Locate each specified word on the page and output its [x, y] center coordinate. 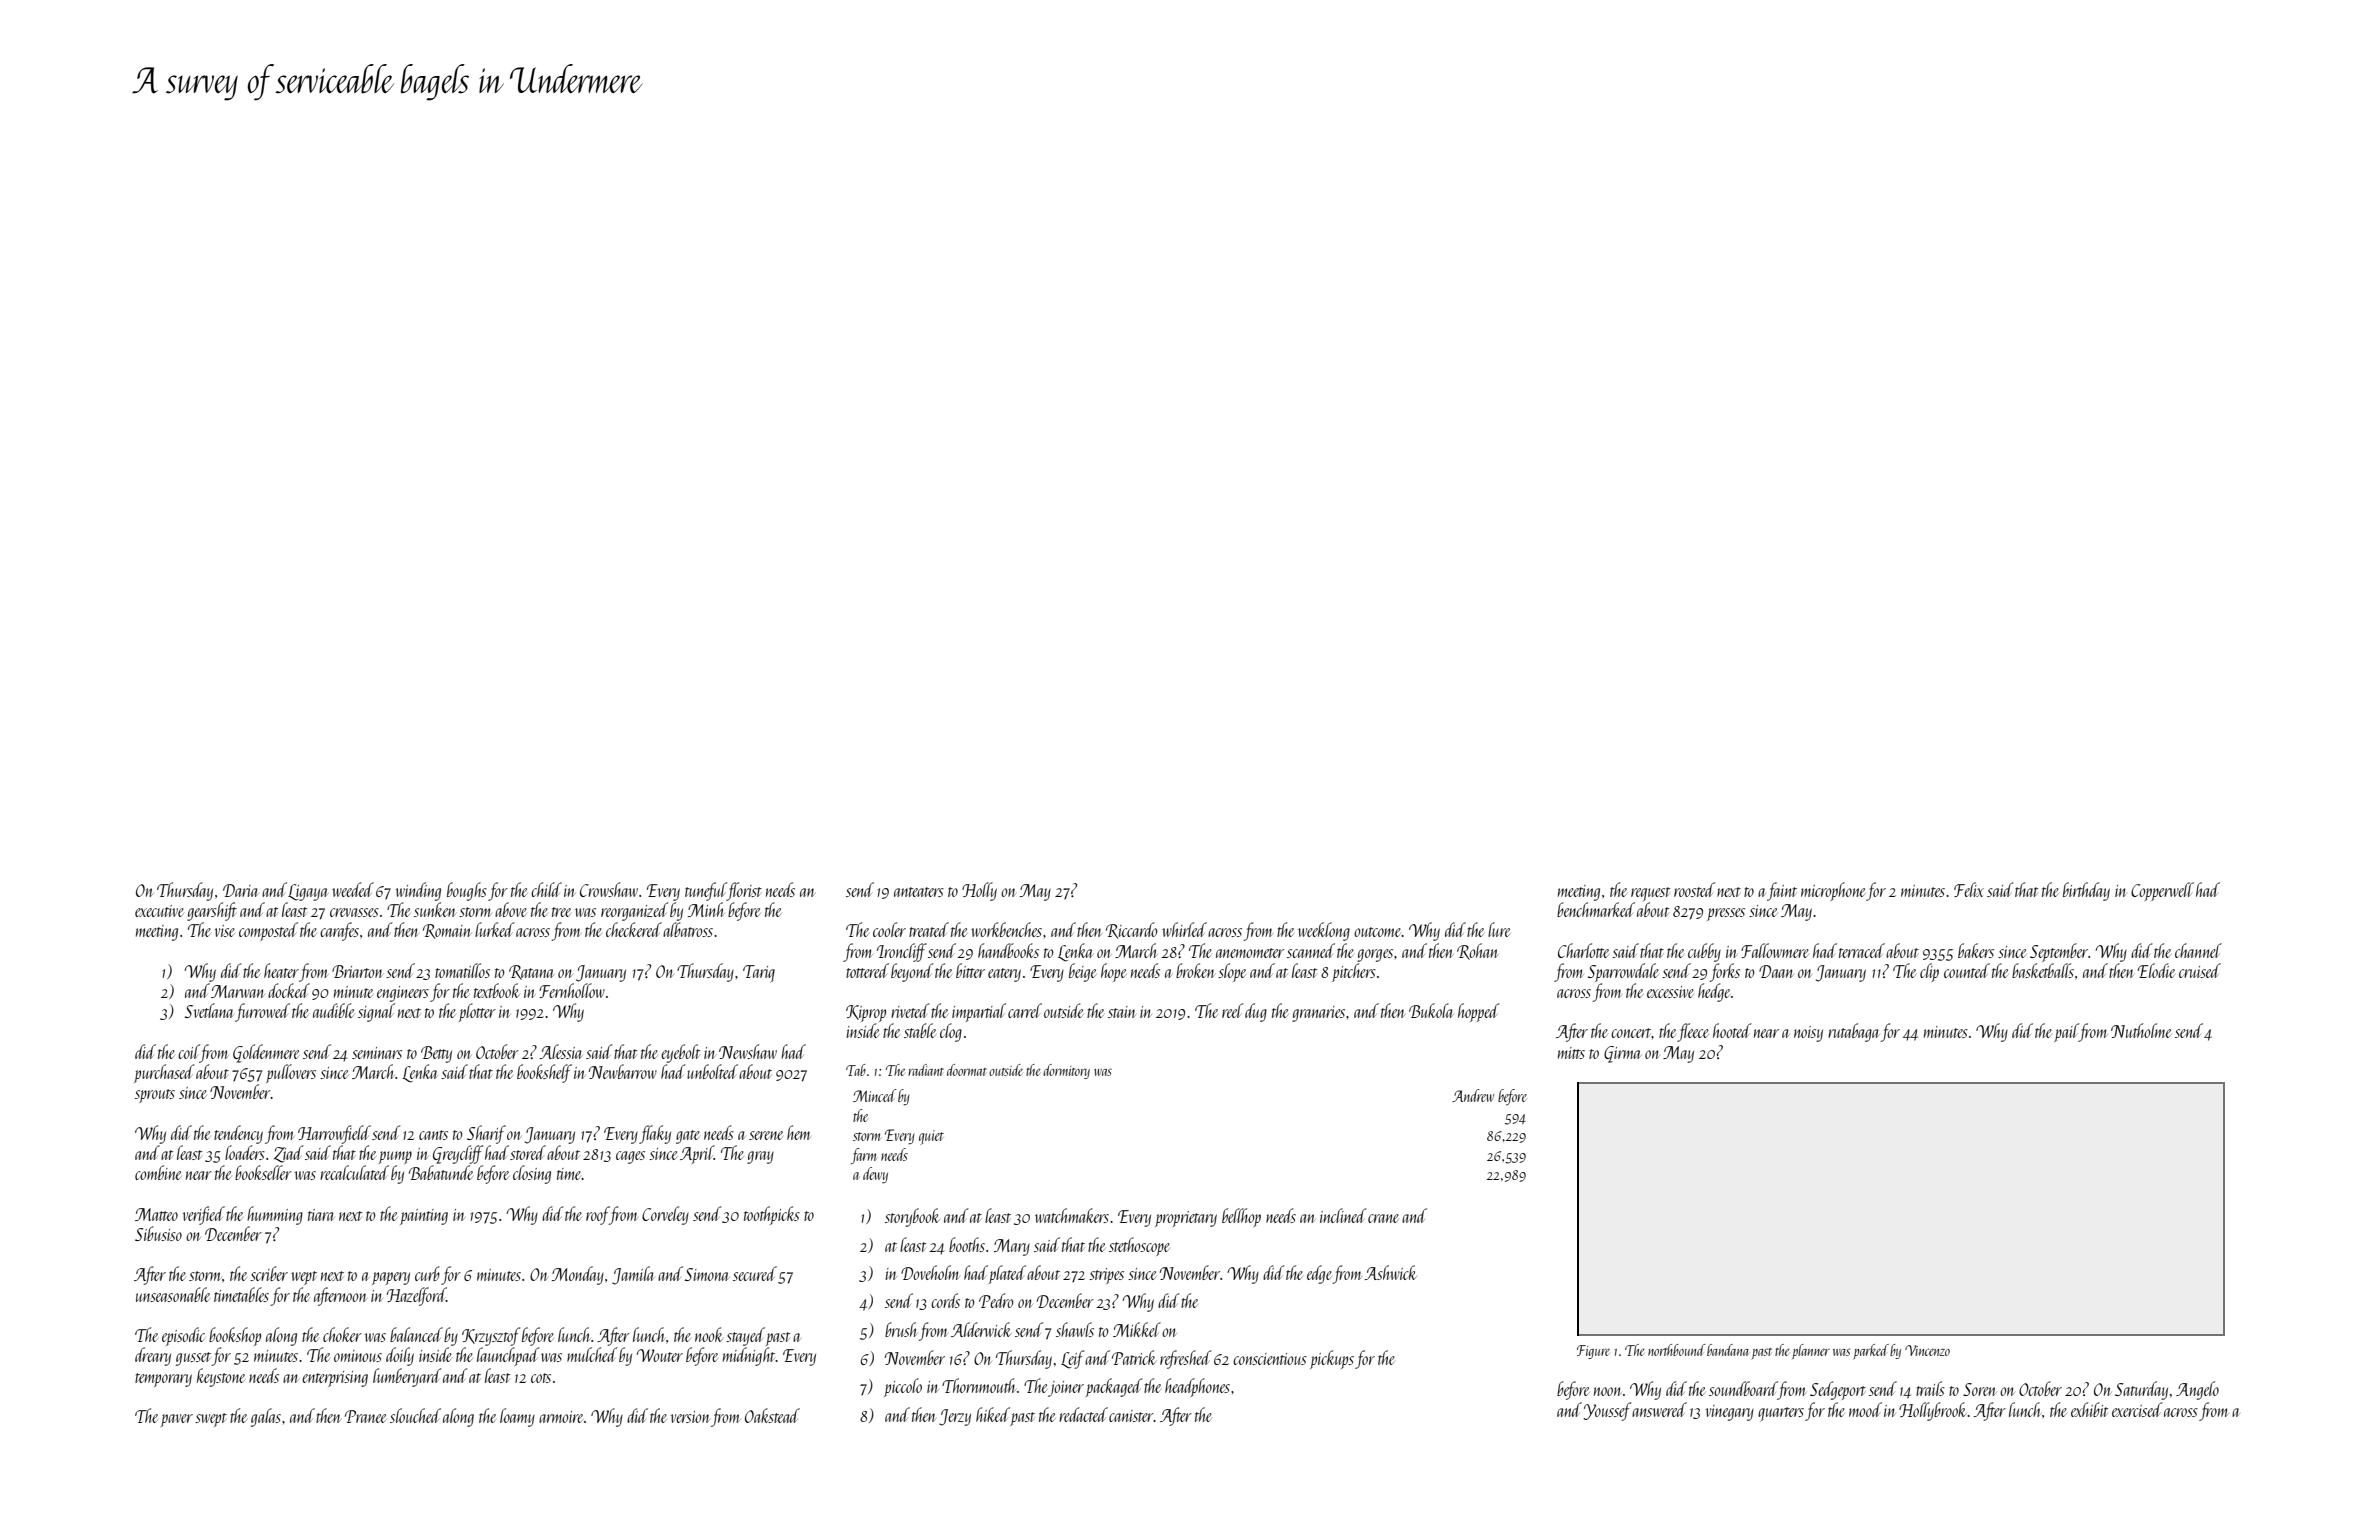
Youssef [1607, 1411]
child [546, 889]
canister [1131, 1416]
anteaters [919, 892]
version [690, 1417]
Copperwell [2162, 891]
